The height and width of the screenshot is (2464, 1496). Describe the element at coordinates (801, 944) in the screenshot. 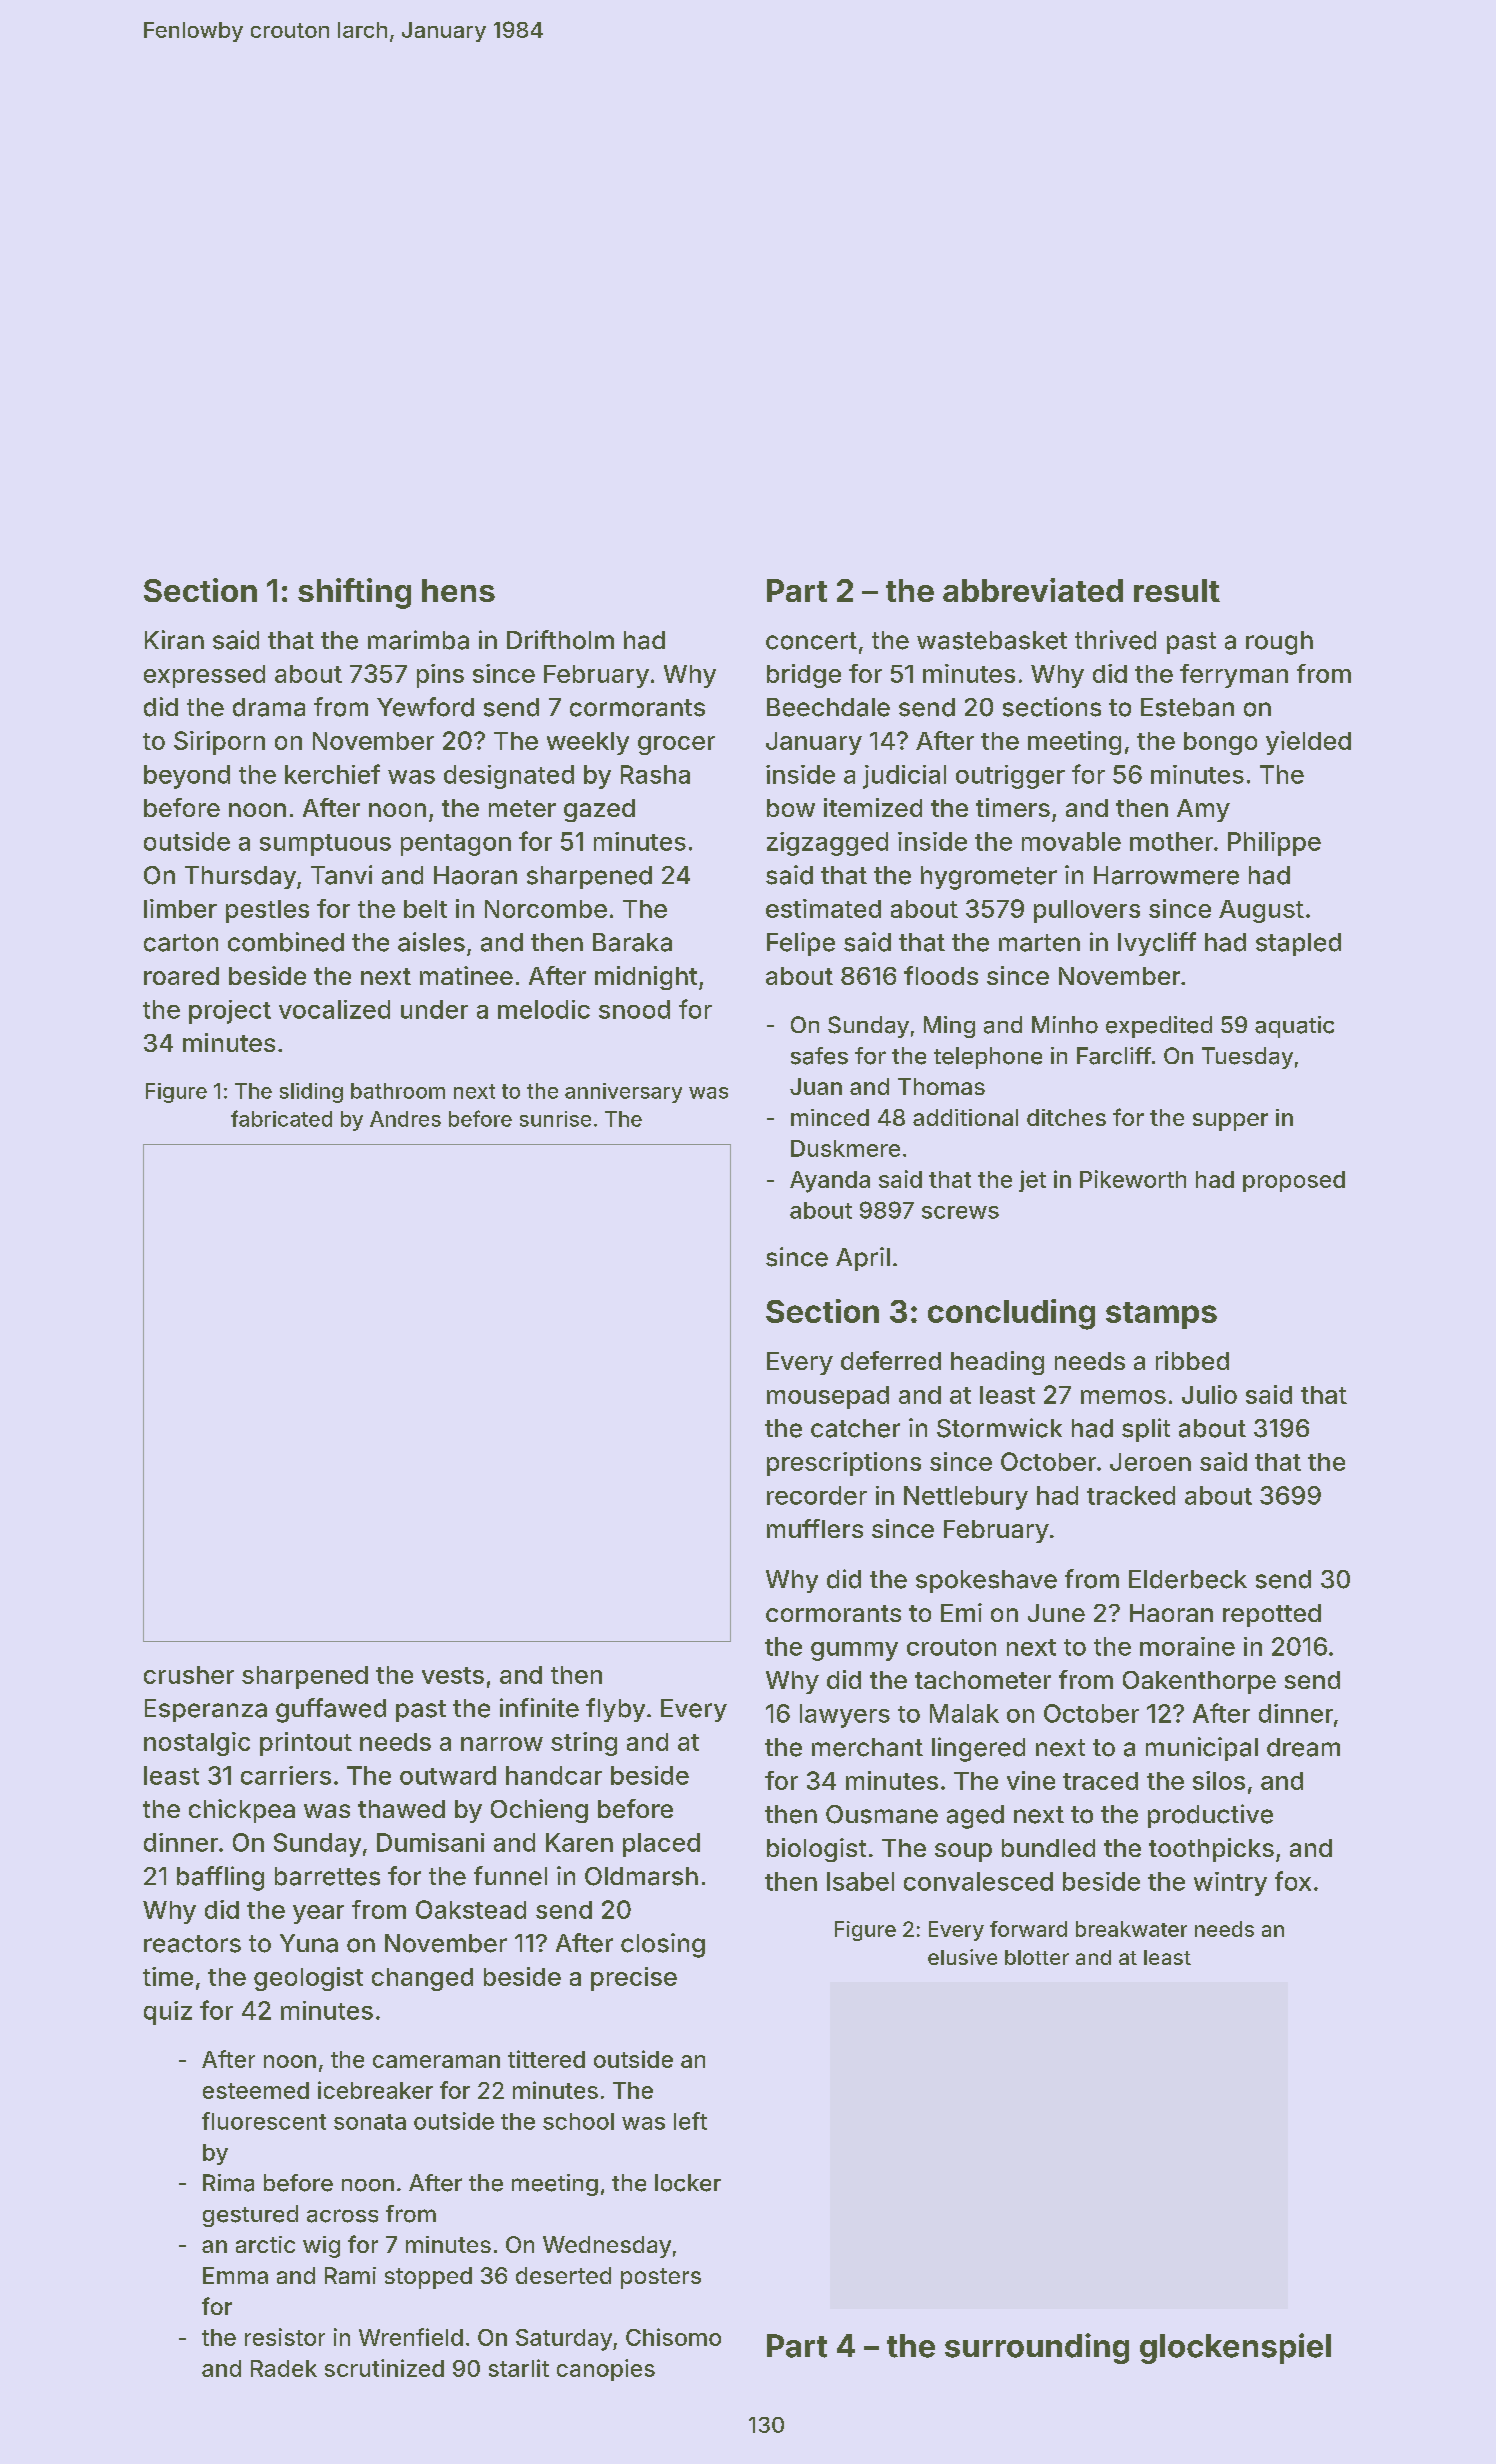

I see `Felipe` at that location.
